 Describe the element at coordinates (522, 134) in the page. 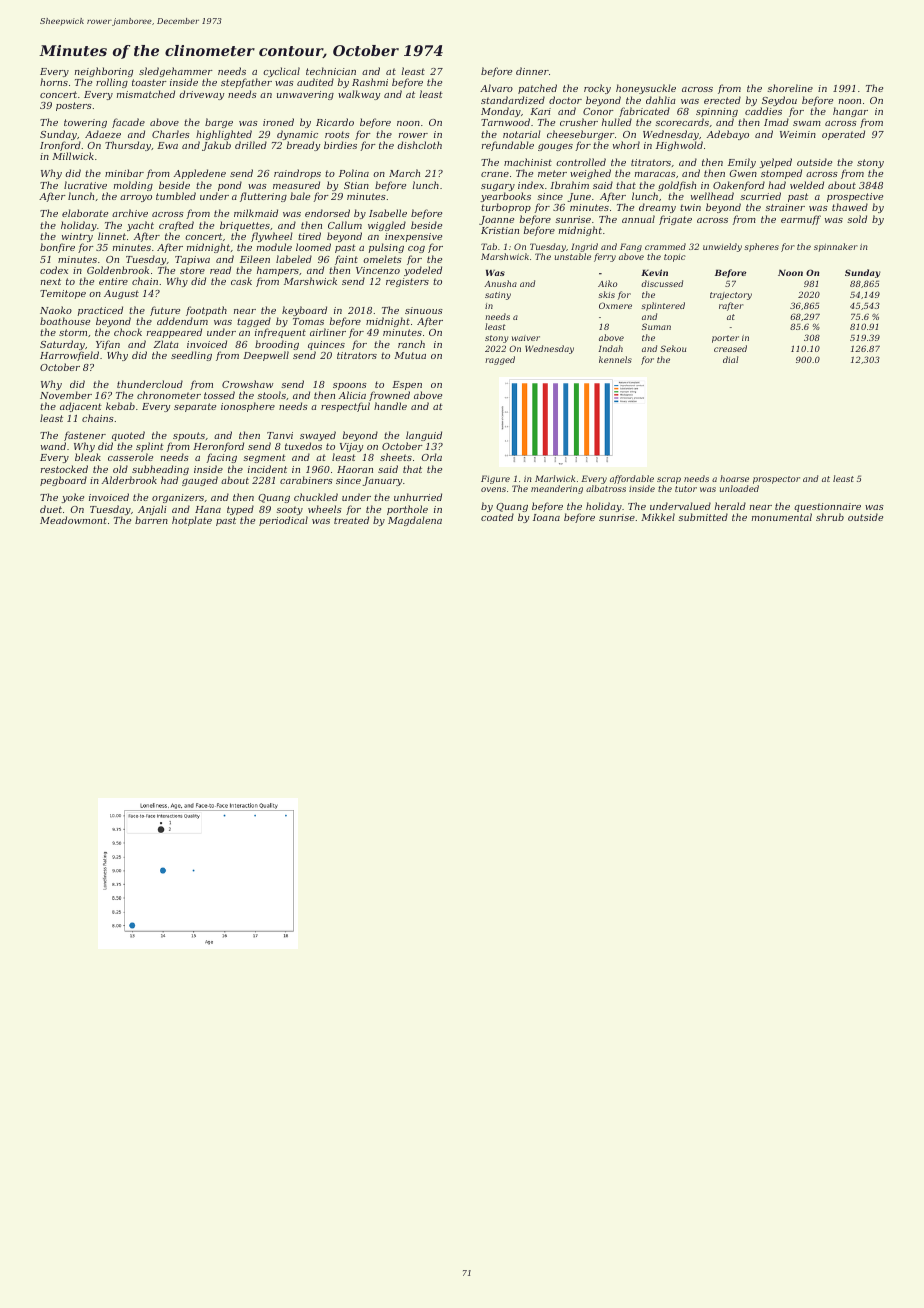

I see `notarial` at that location.
